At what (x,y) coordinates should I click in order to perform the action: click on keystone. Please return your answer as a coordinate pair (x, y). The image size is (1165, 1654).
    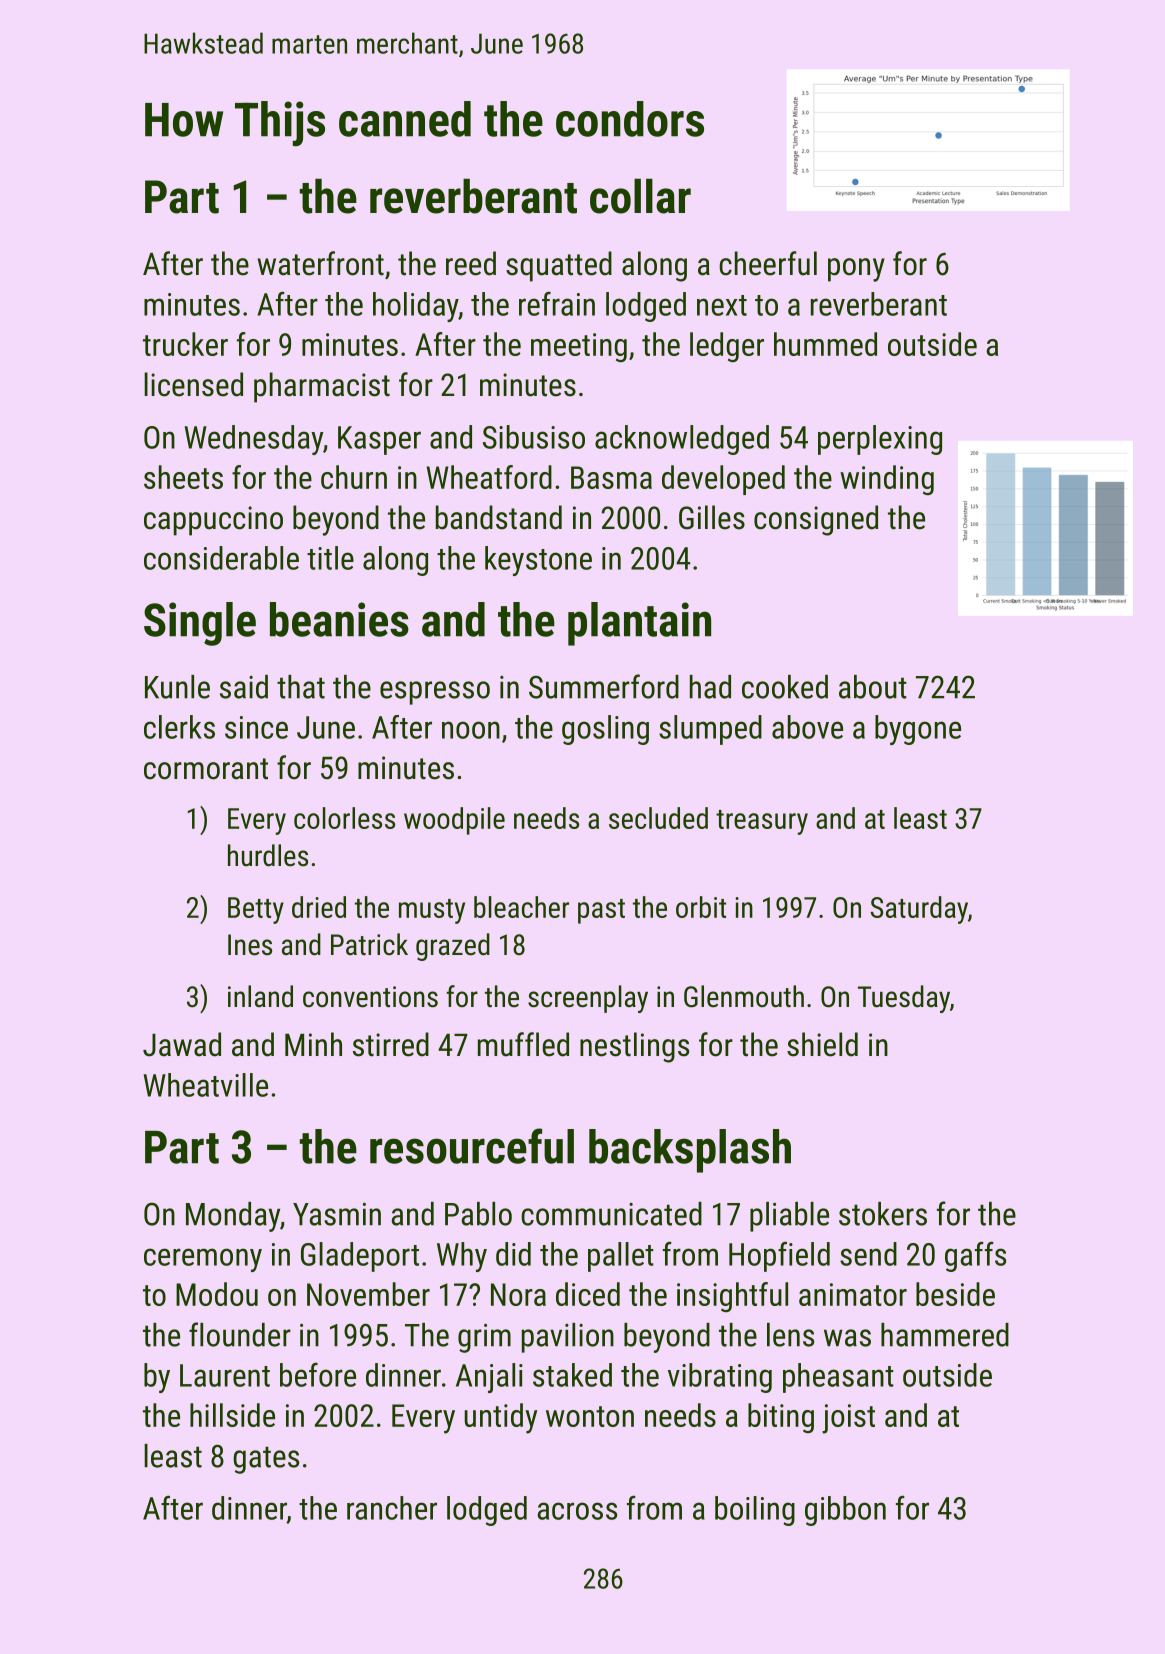
    Looking at the image, I should click on (538, 561).
